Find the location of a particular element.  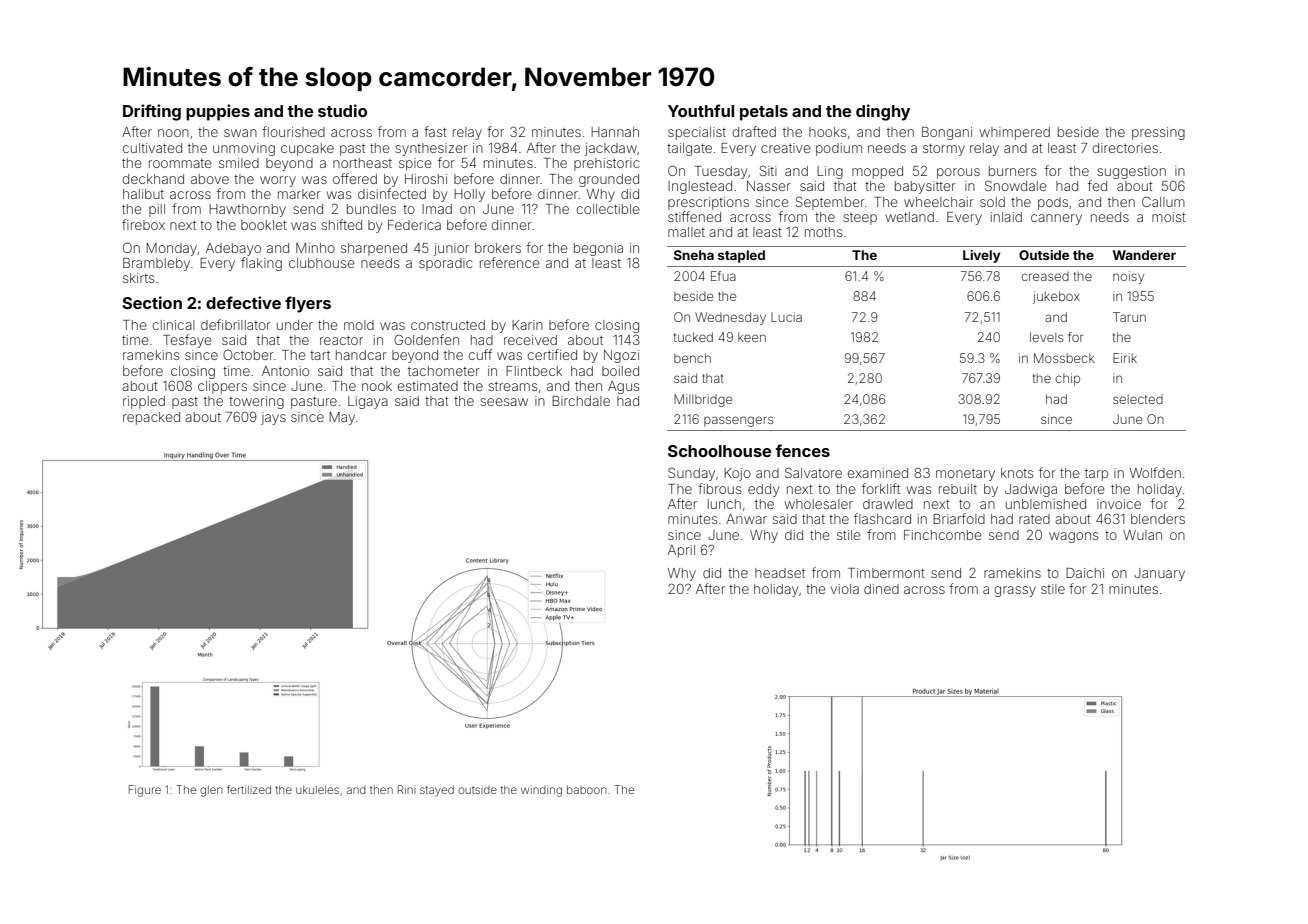

jays is located at coordinates (273, 418).
